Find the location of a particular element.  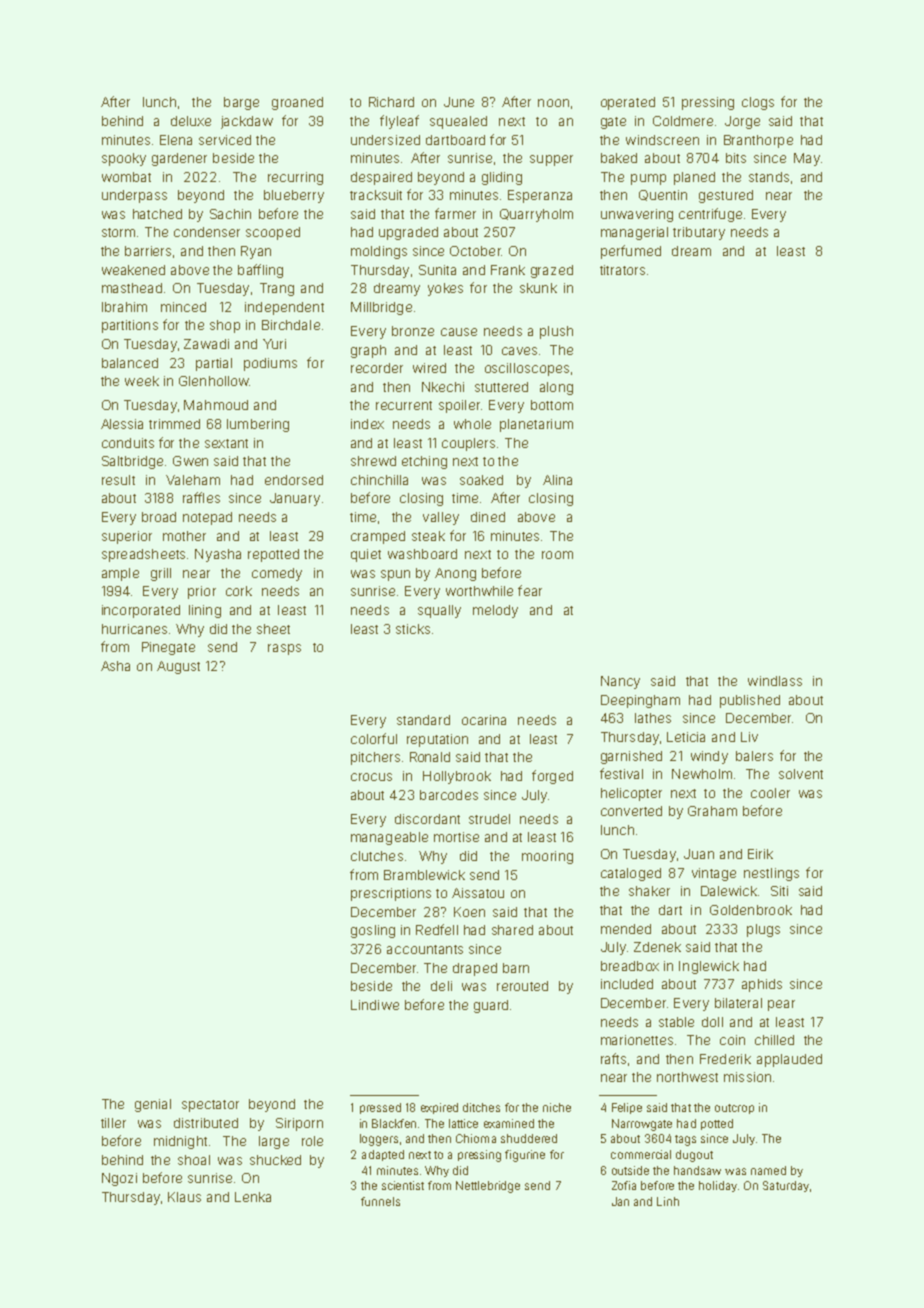

hatched is located at coordinates (157, 214).
